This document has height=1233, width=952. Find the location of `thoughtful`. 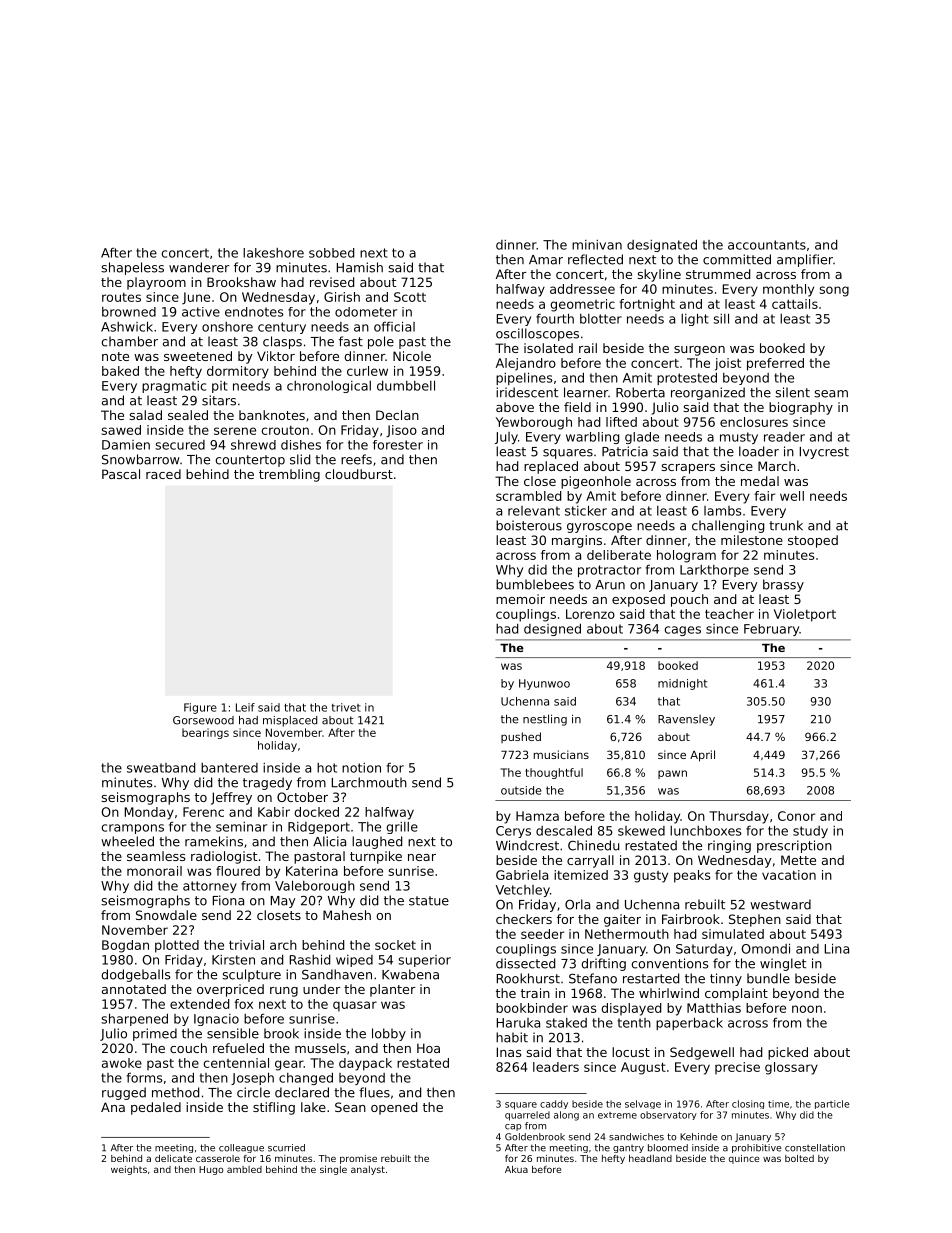

thoughtful is located at coordinates (554, 773).
